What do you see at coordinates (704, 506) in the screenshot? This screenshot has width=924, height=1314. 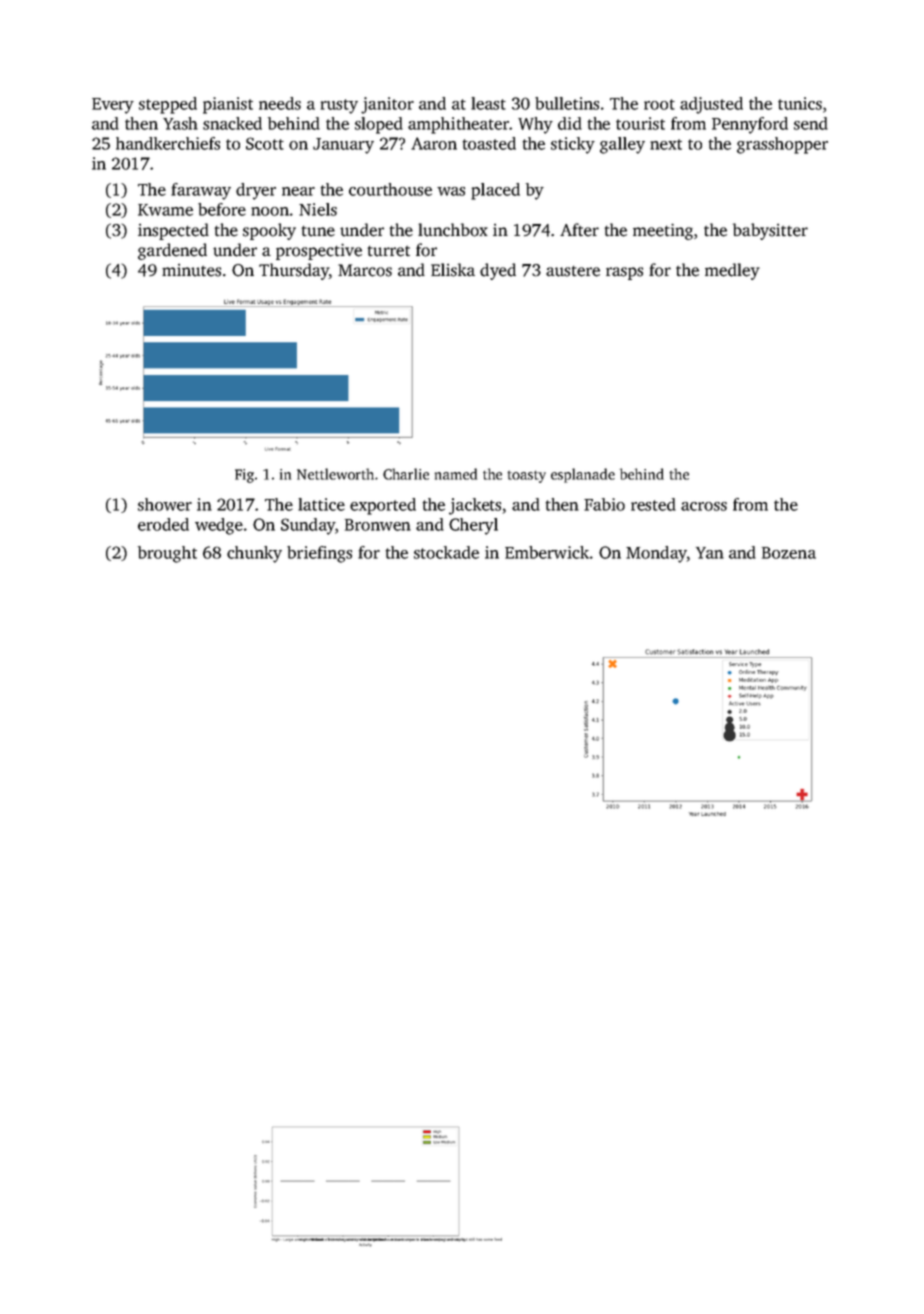 I see `across` at bounding box center [704, 506].
